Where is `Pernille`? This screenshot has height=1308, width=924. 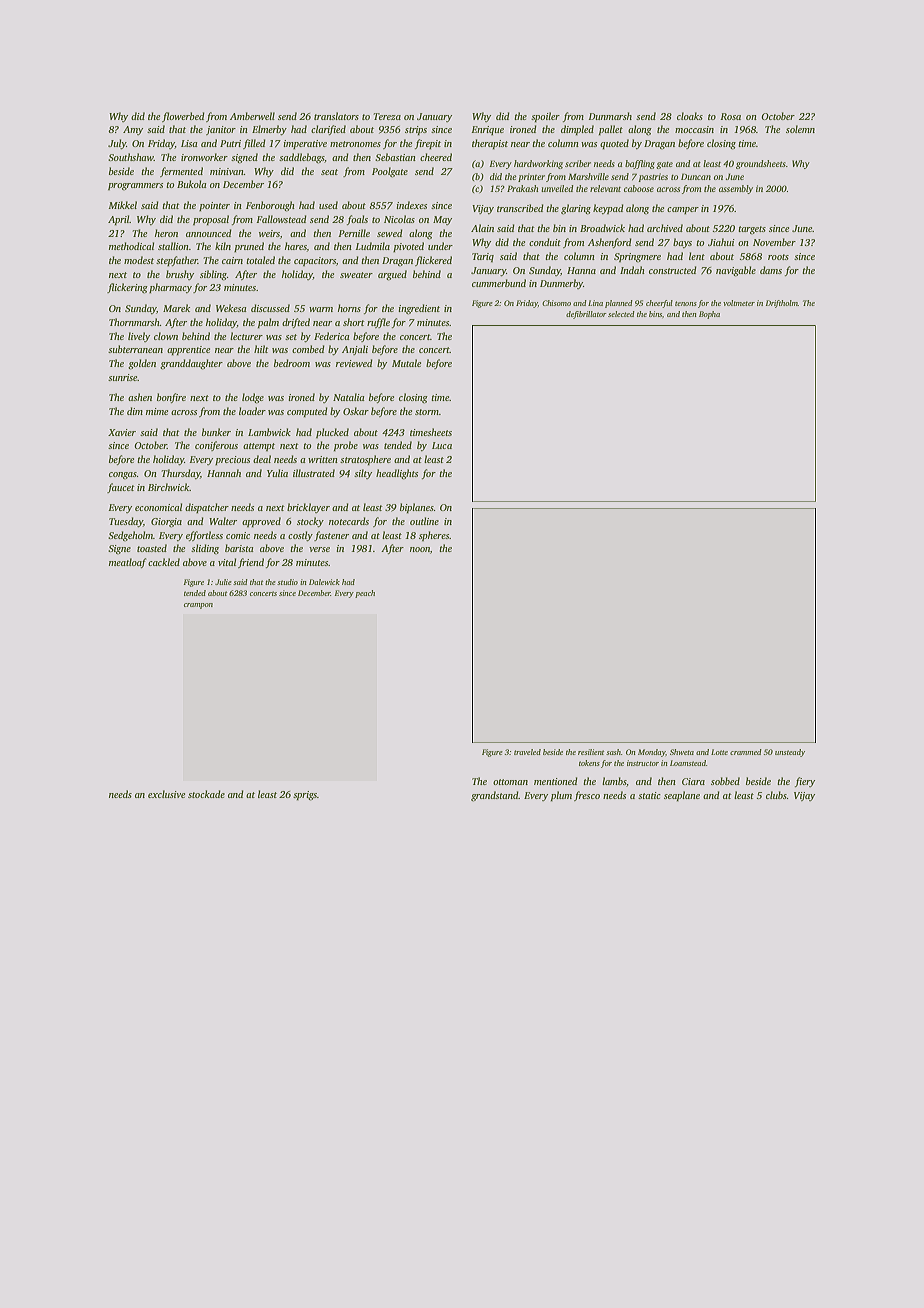
Pernille is located at coordinates (354, 233).
